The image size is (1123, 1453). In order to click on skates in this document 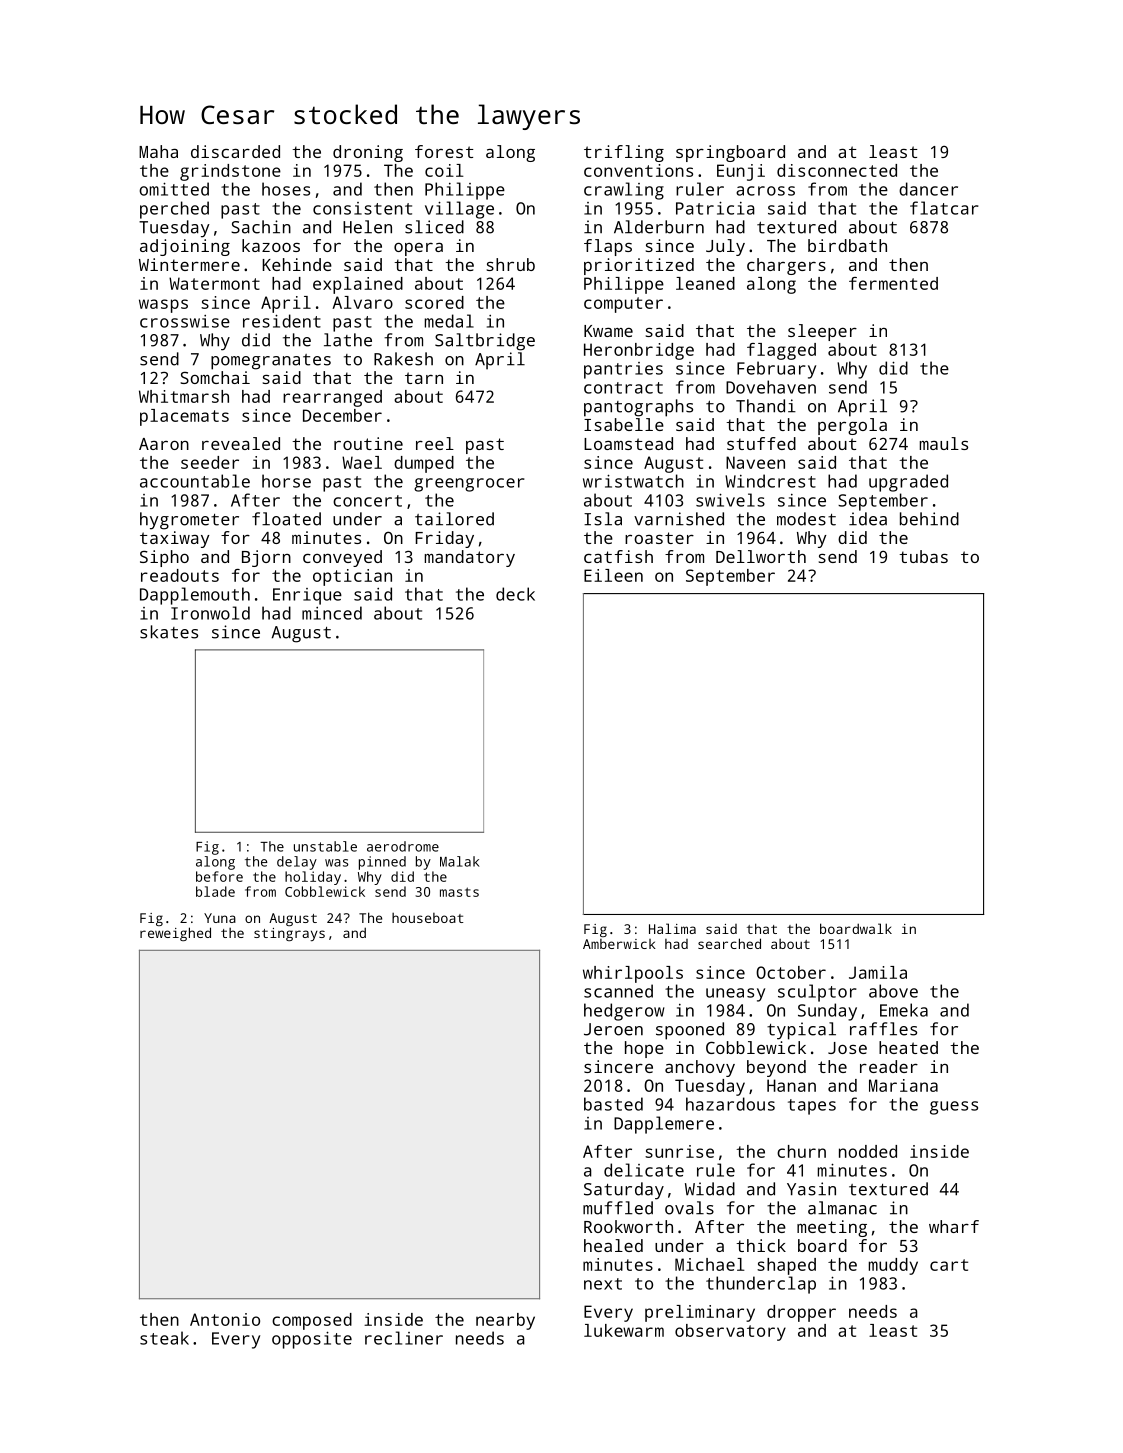, I will do `click(169, 632)`.
